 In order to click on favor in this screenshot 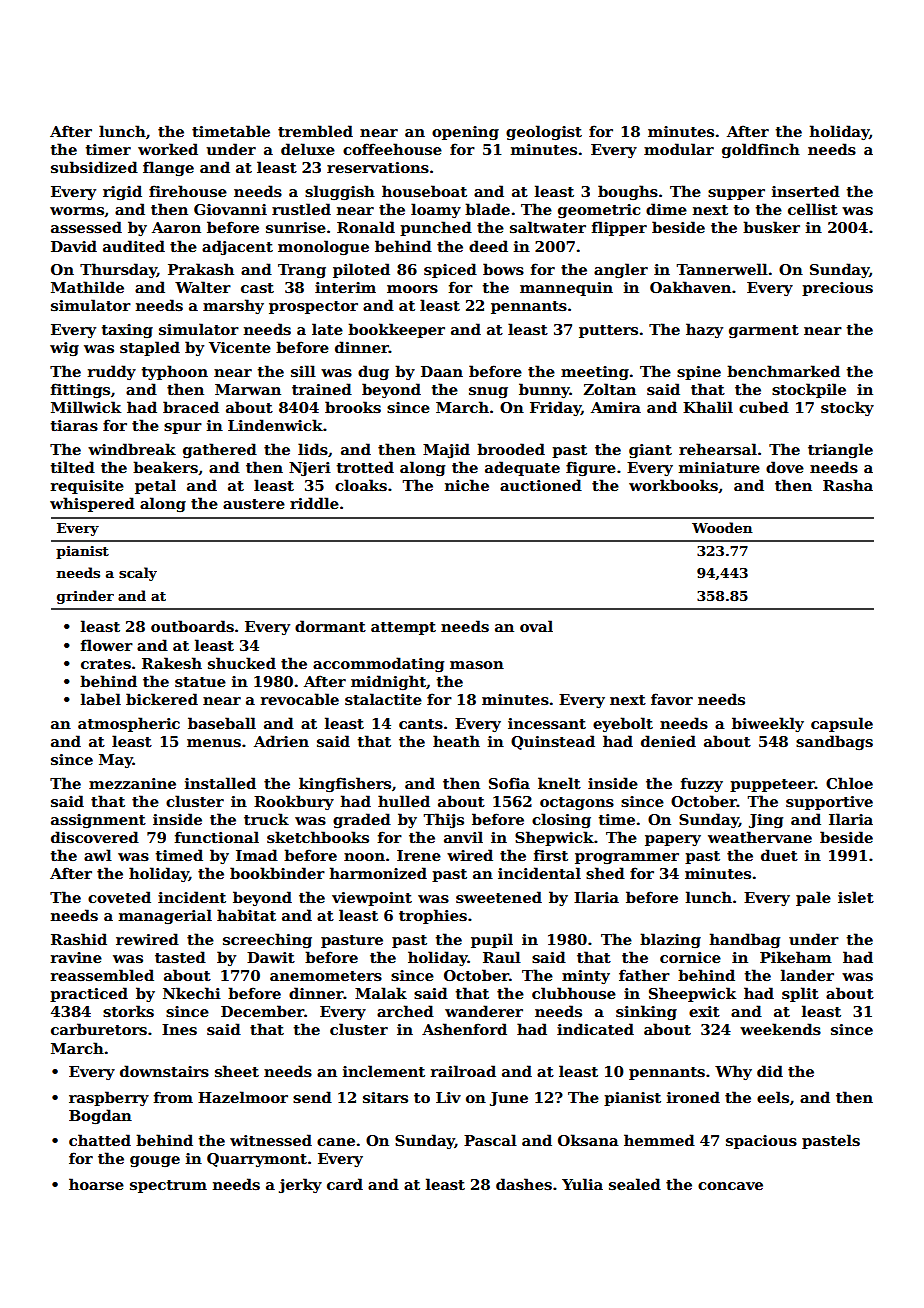, I will do `click(672, 699)`.
